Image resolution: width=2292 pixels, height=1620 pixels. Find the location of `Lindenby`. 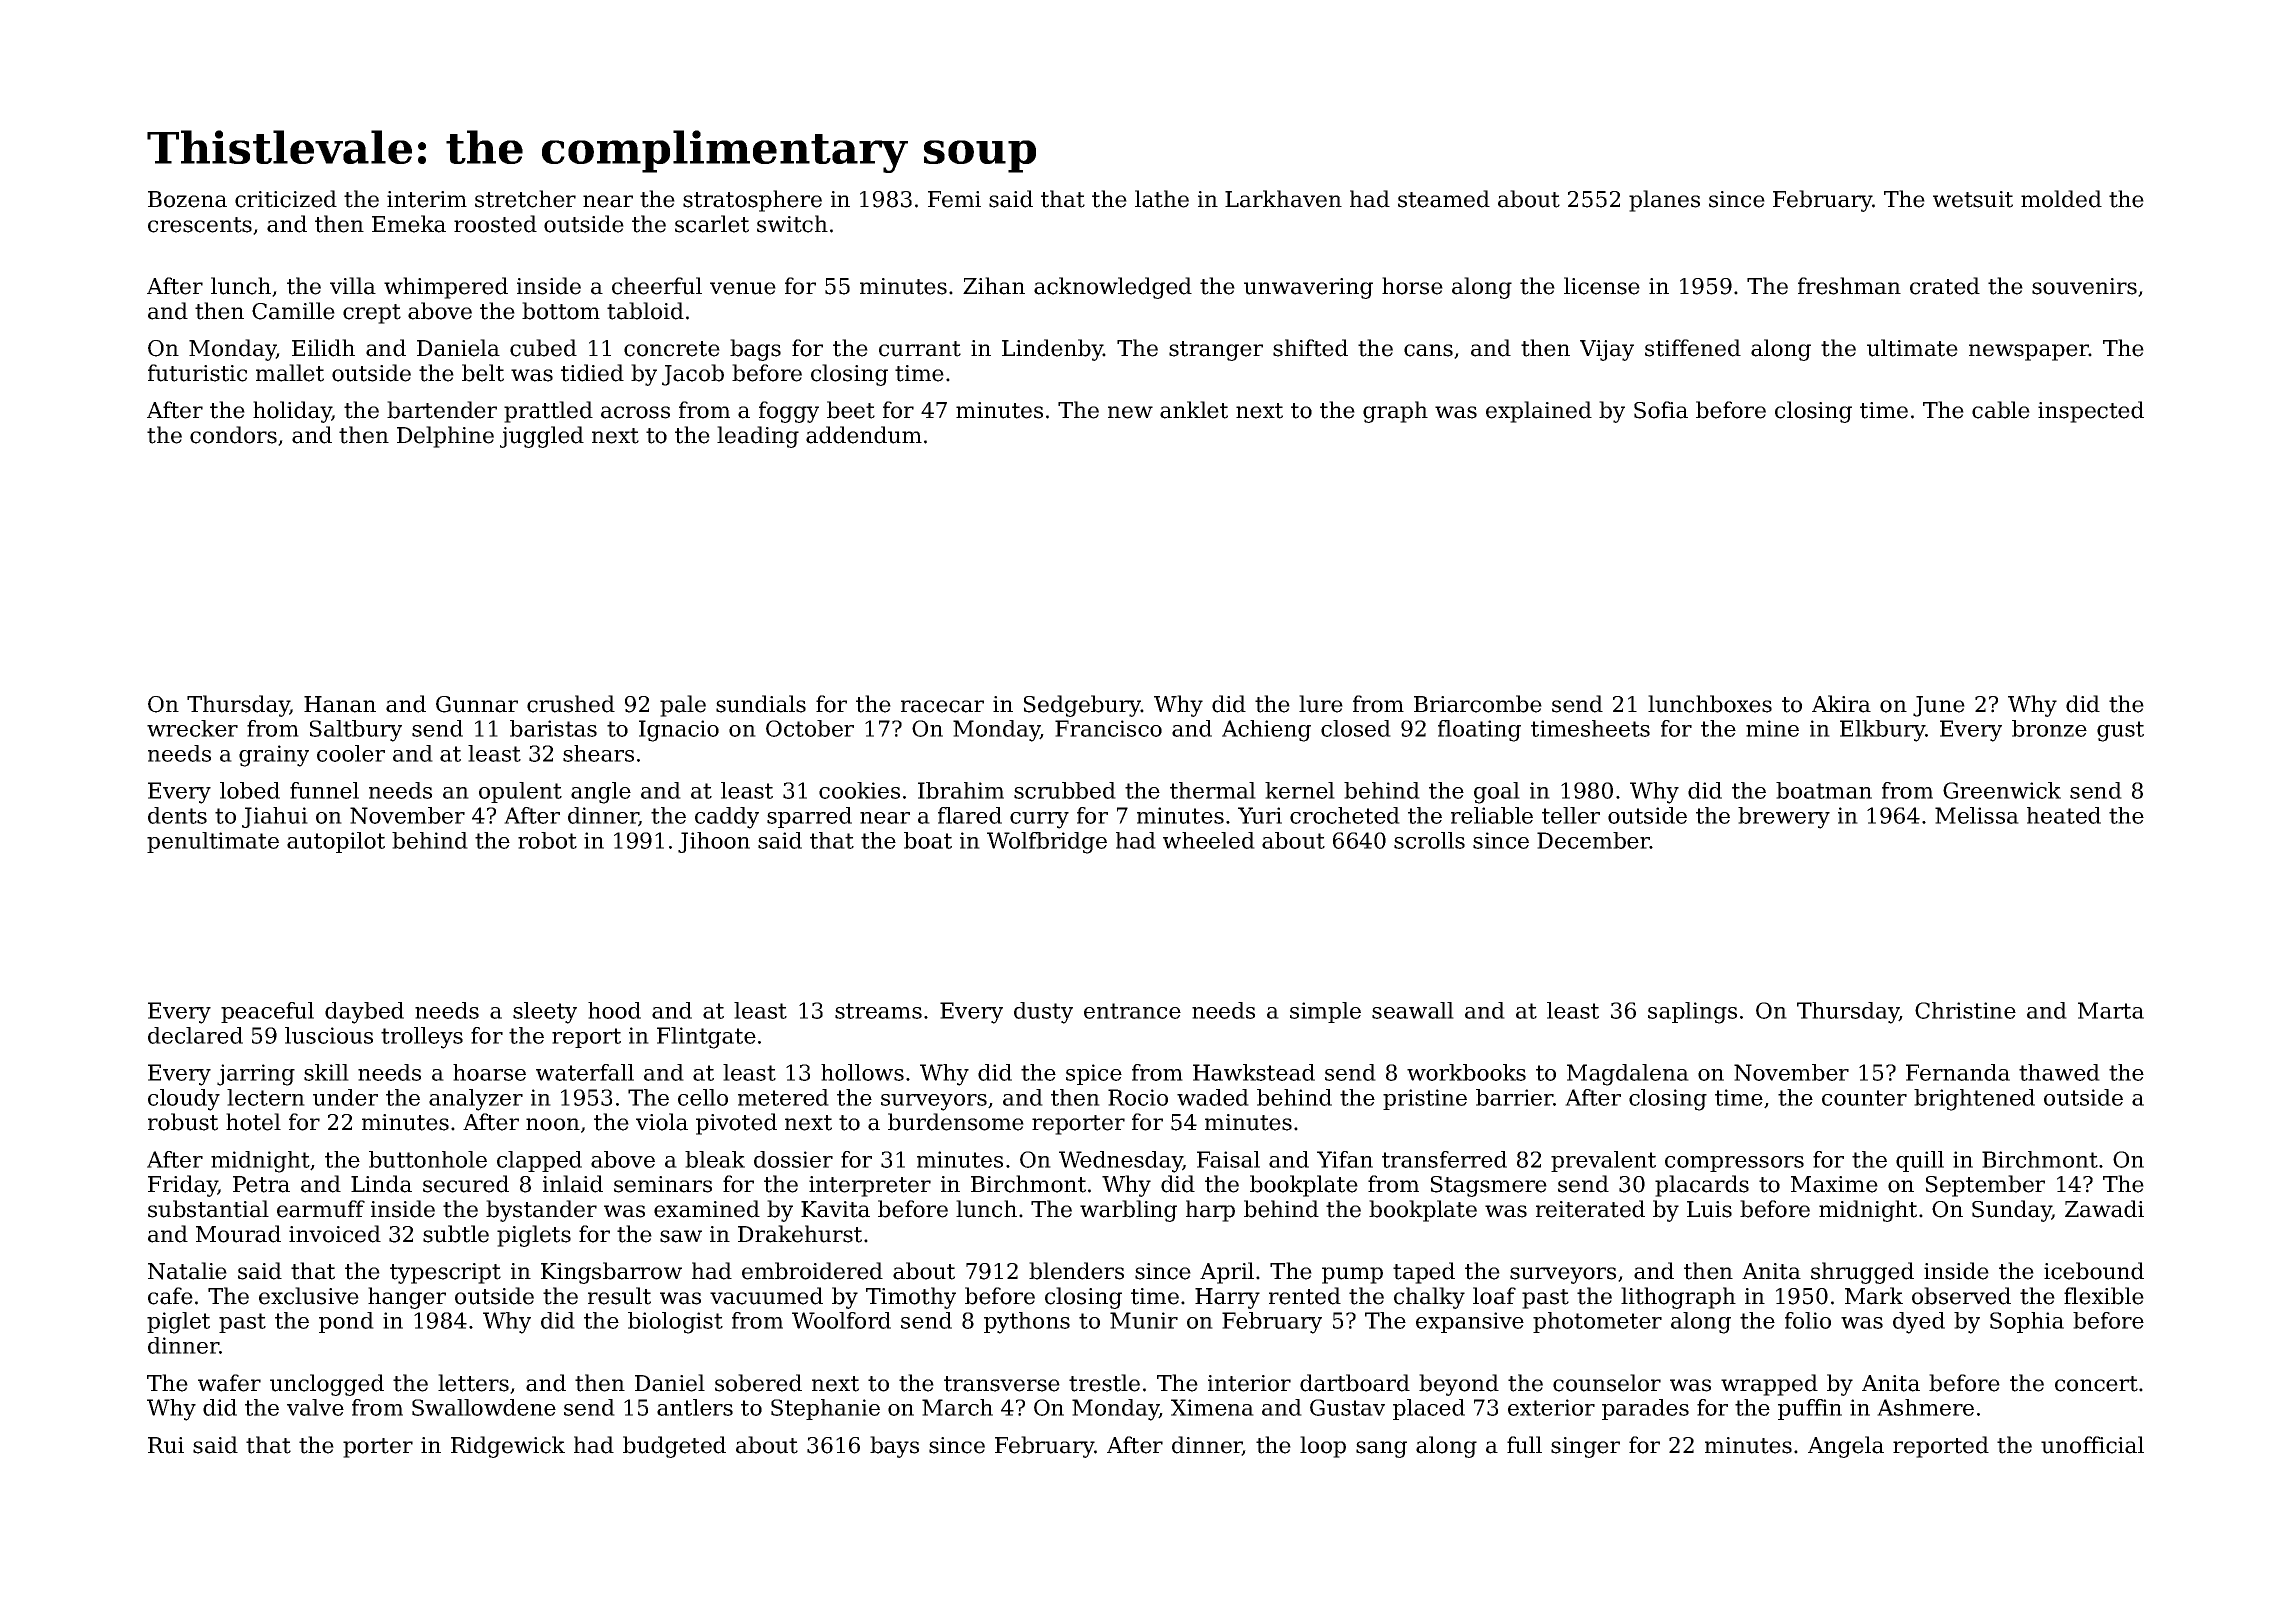

Lindenby is located at coordinates (1052, 350).
